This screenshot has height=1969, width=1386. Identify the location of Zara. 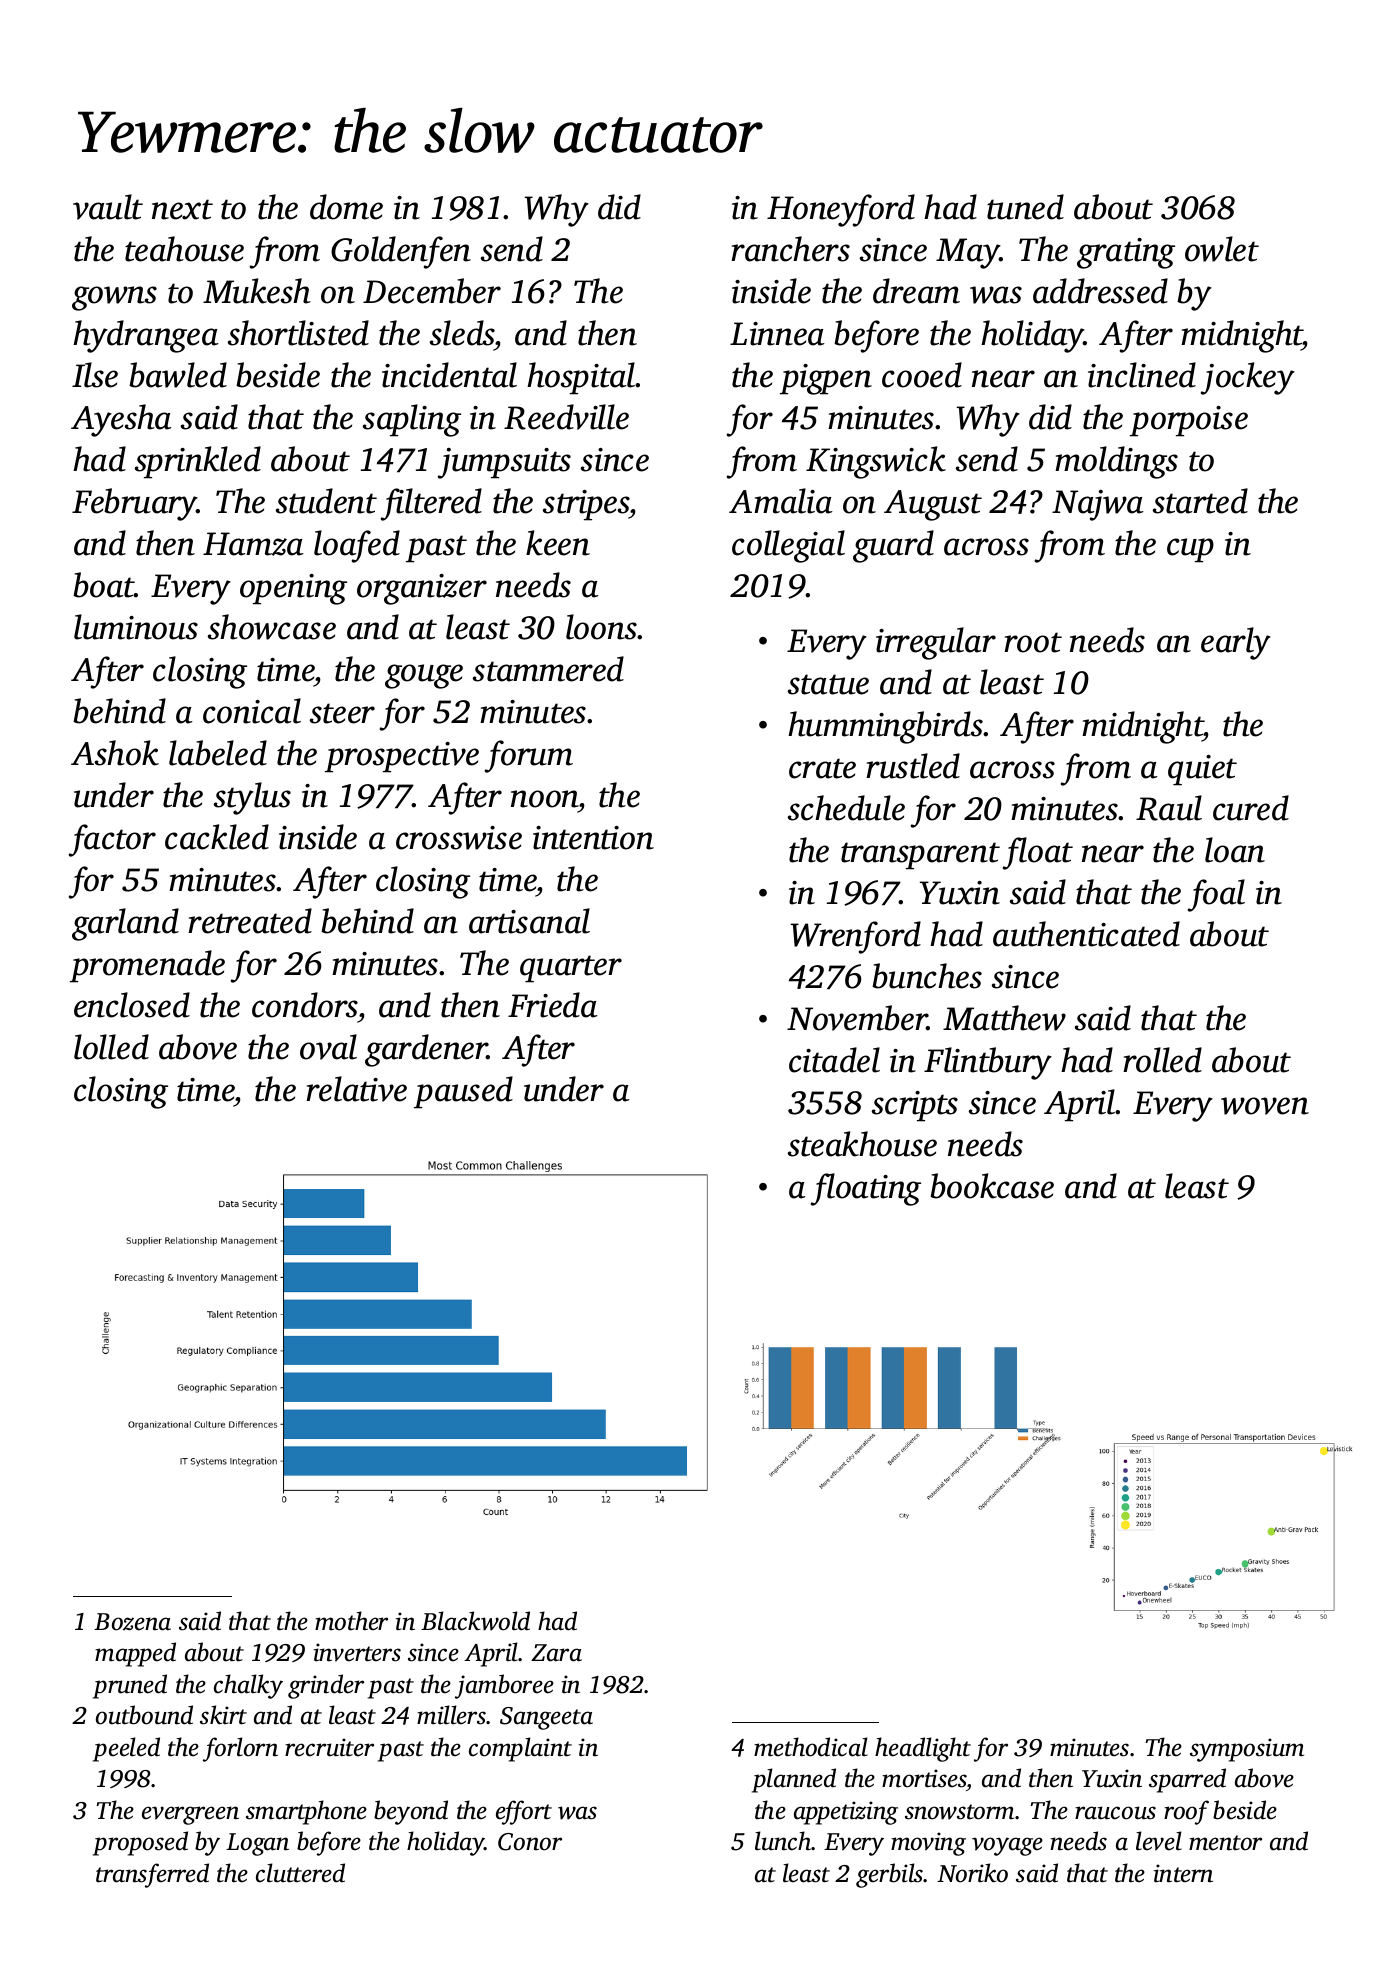
(556, 1653).
